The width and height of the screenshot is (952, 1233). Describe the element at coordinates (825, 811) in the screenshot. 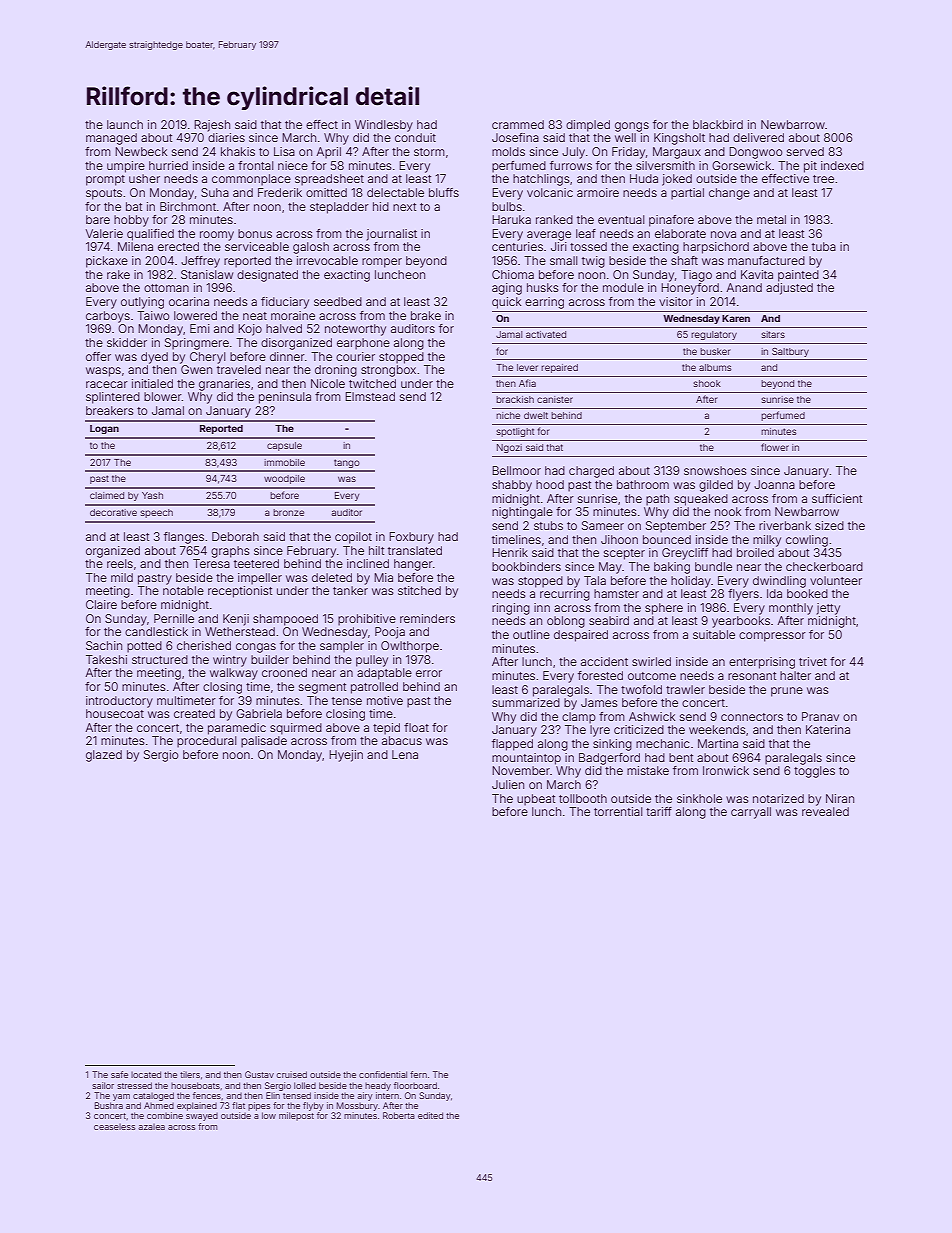

I see `revealed` at that location.
